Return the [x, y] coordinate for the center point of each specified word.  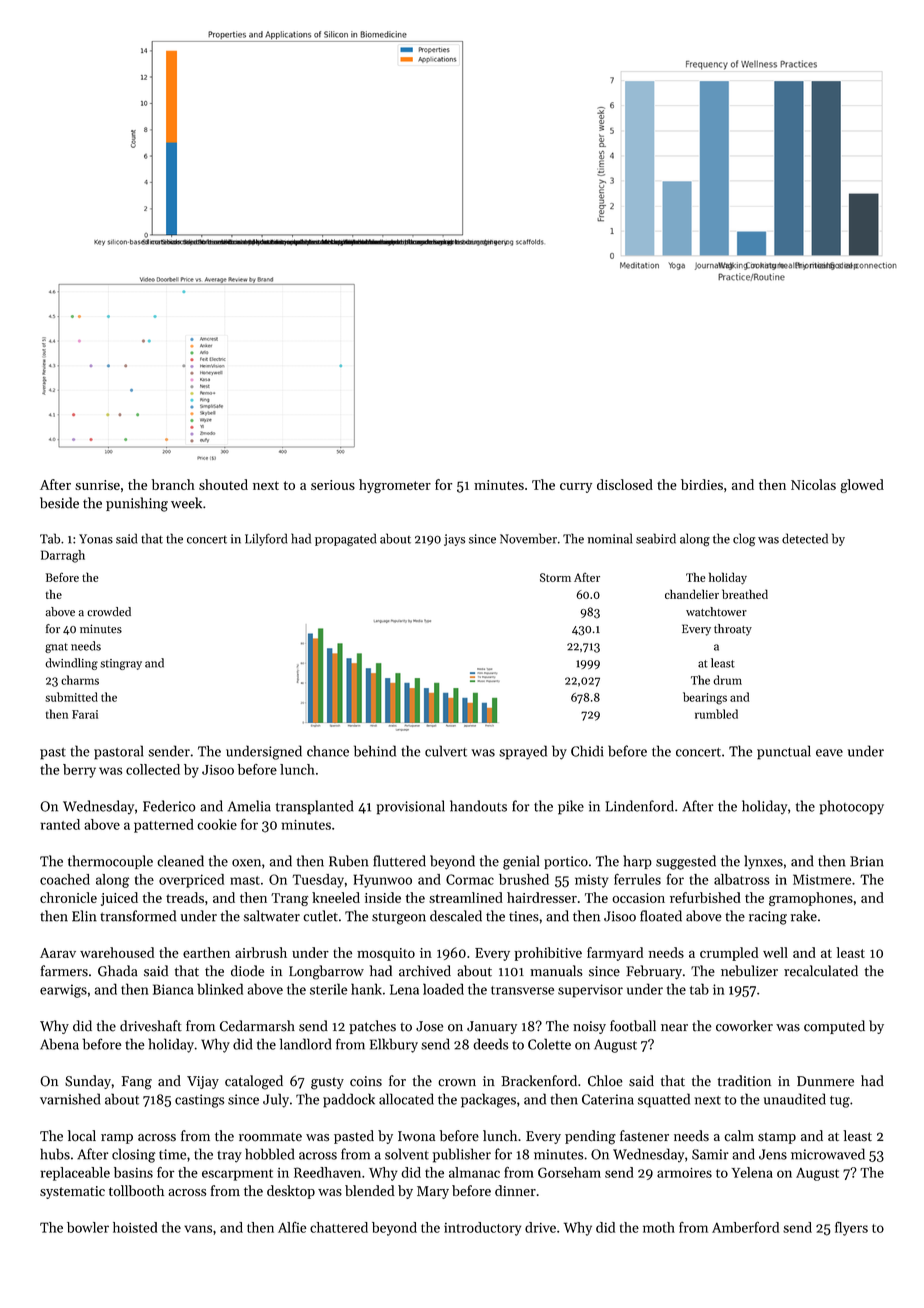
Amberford [745, 1227]
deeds [490, 1044]
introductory [482, 1229]
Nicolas [813, 484]
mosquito [386, 954]
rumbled [716, 714]
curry [576, 488]
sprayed [523, 752]
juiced [119, 899]
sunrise [97, 485]
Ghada [118, 971]
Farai [85, 714]
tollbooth [136, 1190]
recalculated [821, 971]
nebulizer [749, 971]
